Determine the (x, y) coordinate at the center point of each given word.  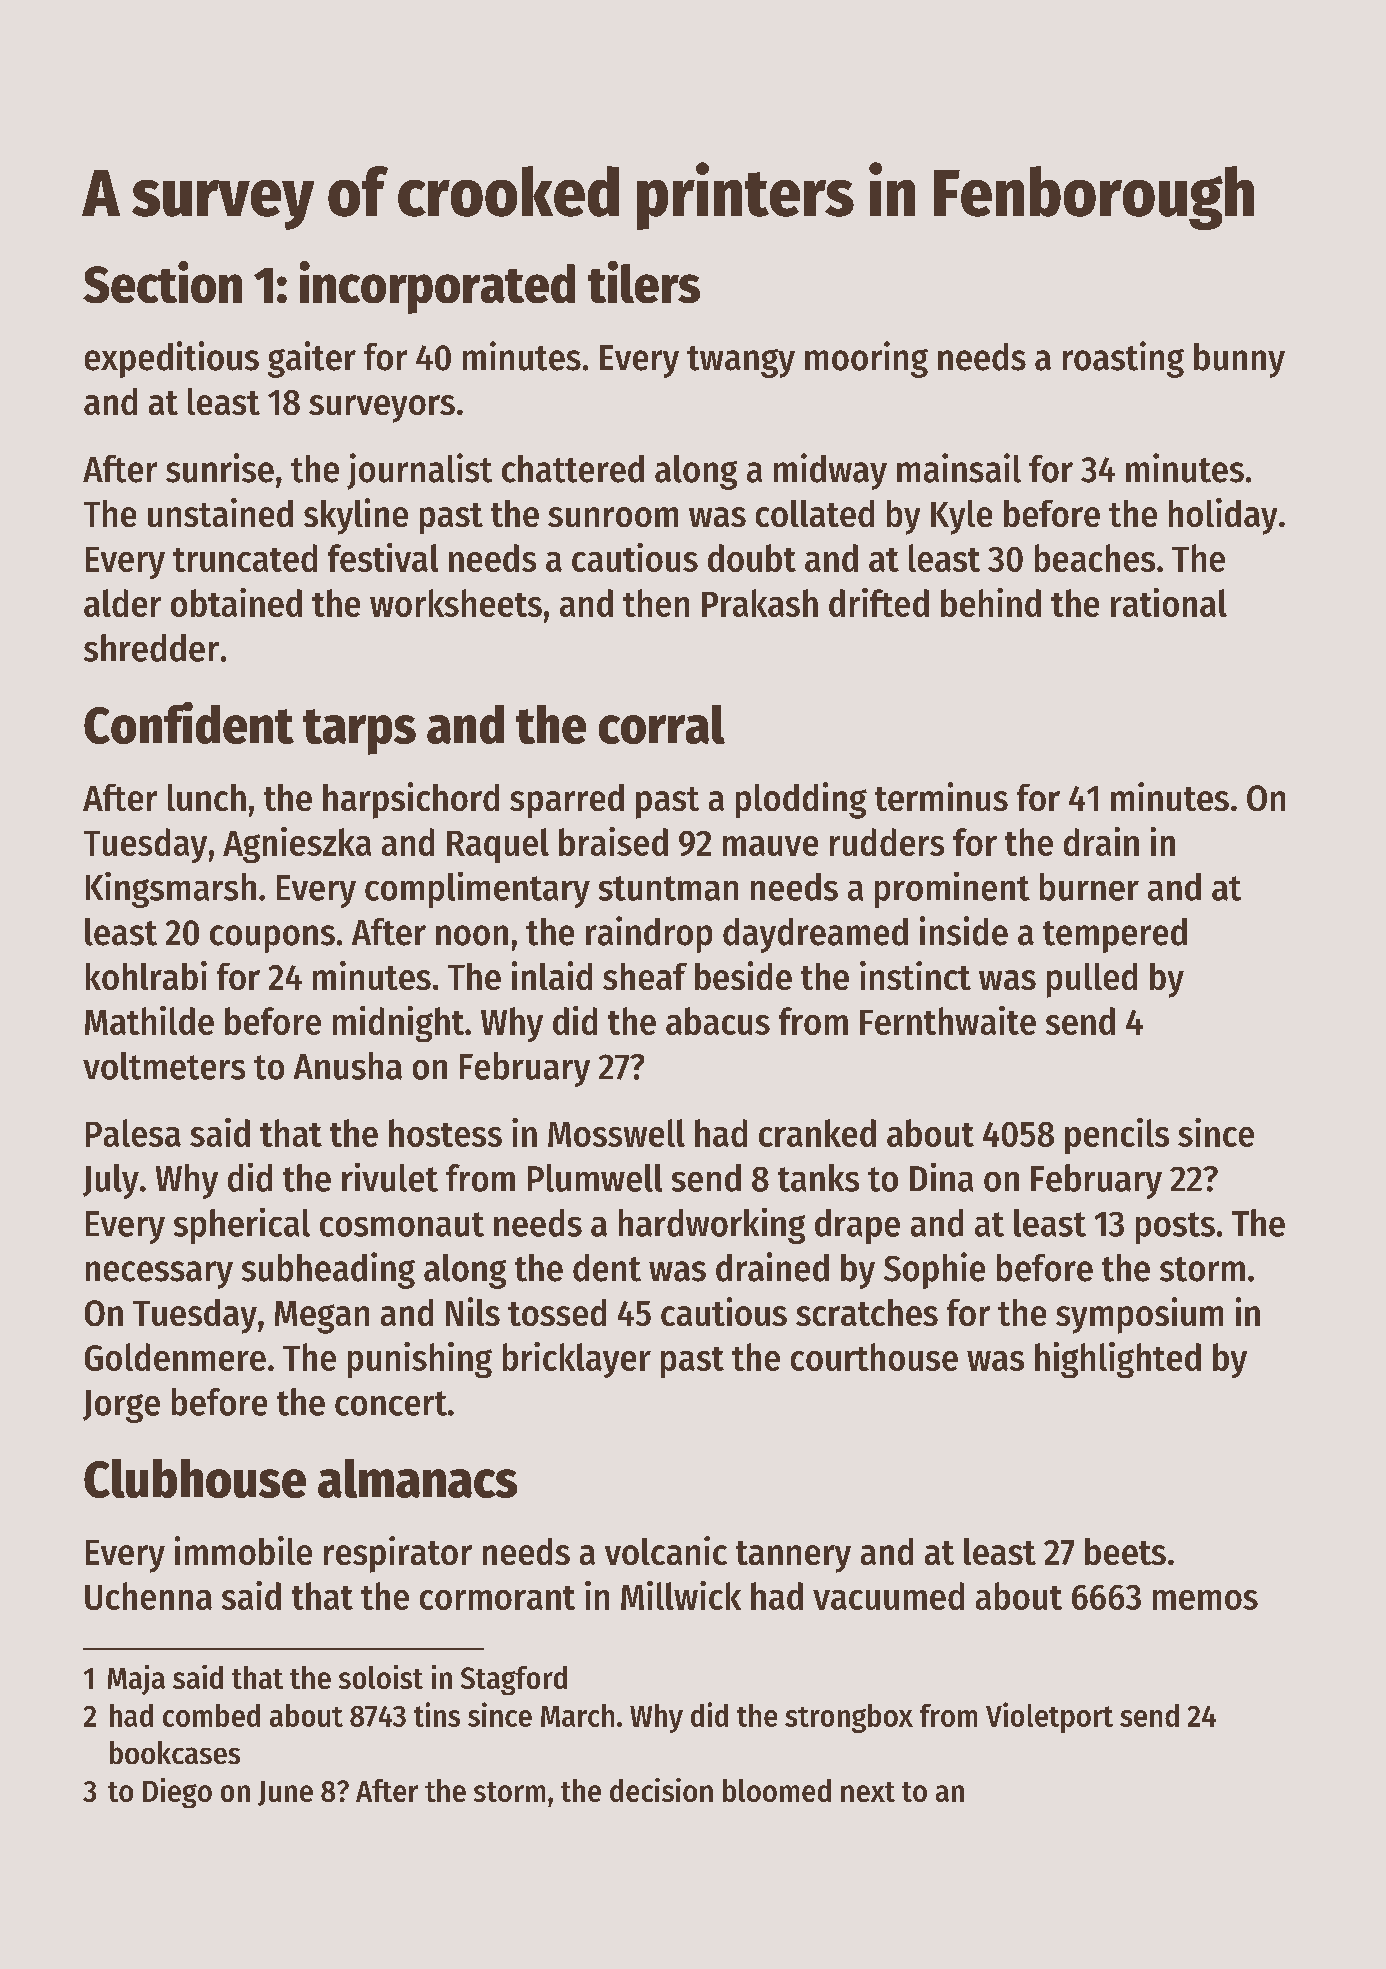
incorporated (437, 287)
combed (211, 1715)
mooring (866, 359)
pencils (1117, 1136)
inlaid (552, 975)
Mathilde (149, 1020)
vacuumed (888, 1596)
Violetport (1049, 1717)
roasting (1123, 359)
